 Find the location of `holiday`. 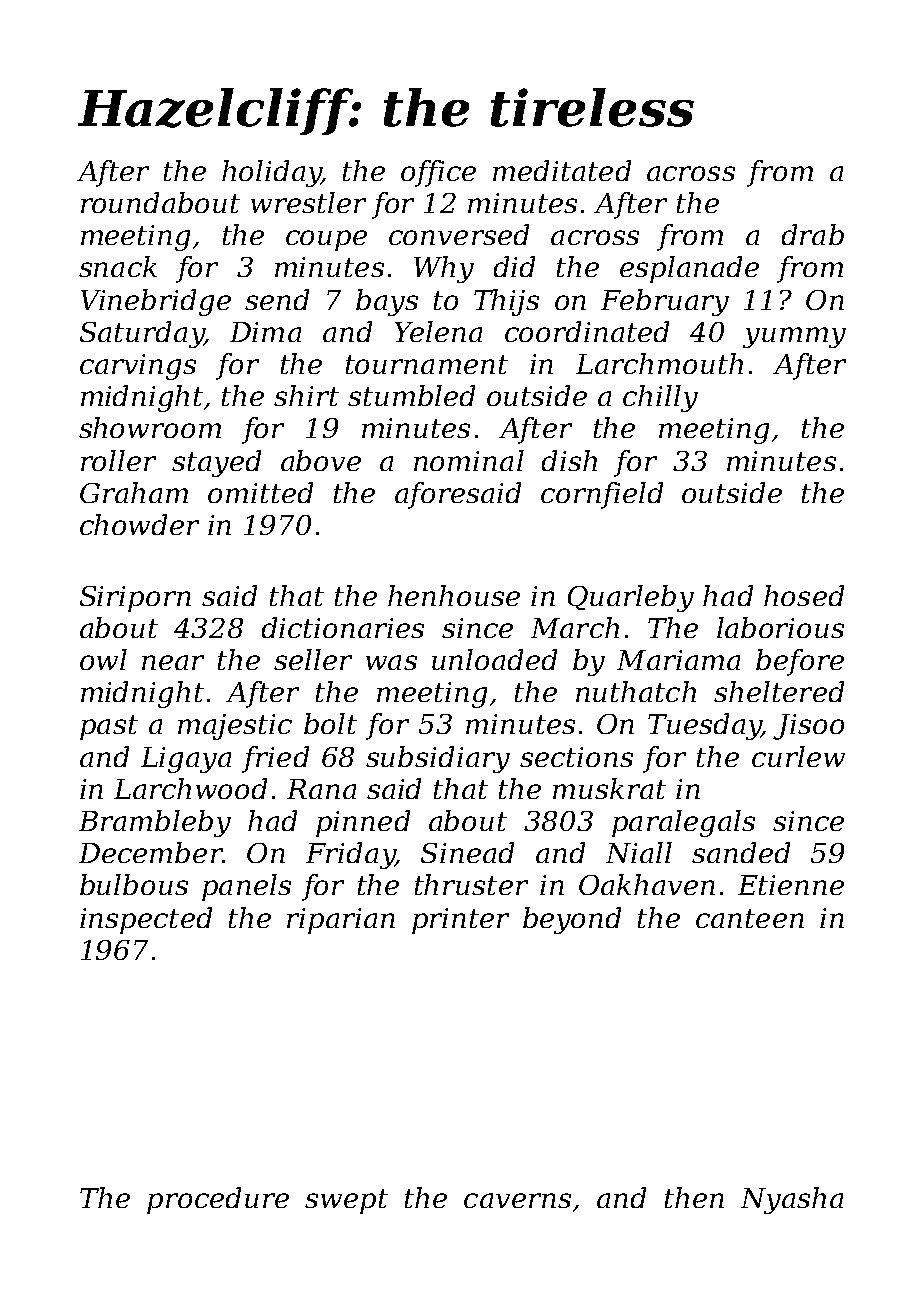

holiday is located at coordinates (271, 173).
